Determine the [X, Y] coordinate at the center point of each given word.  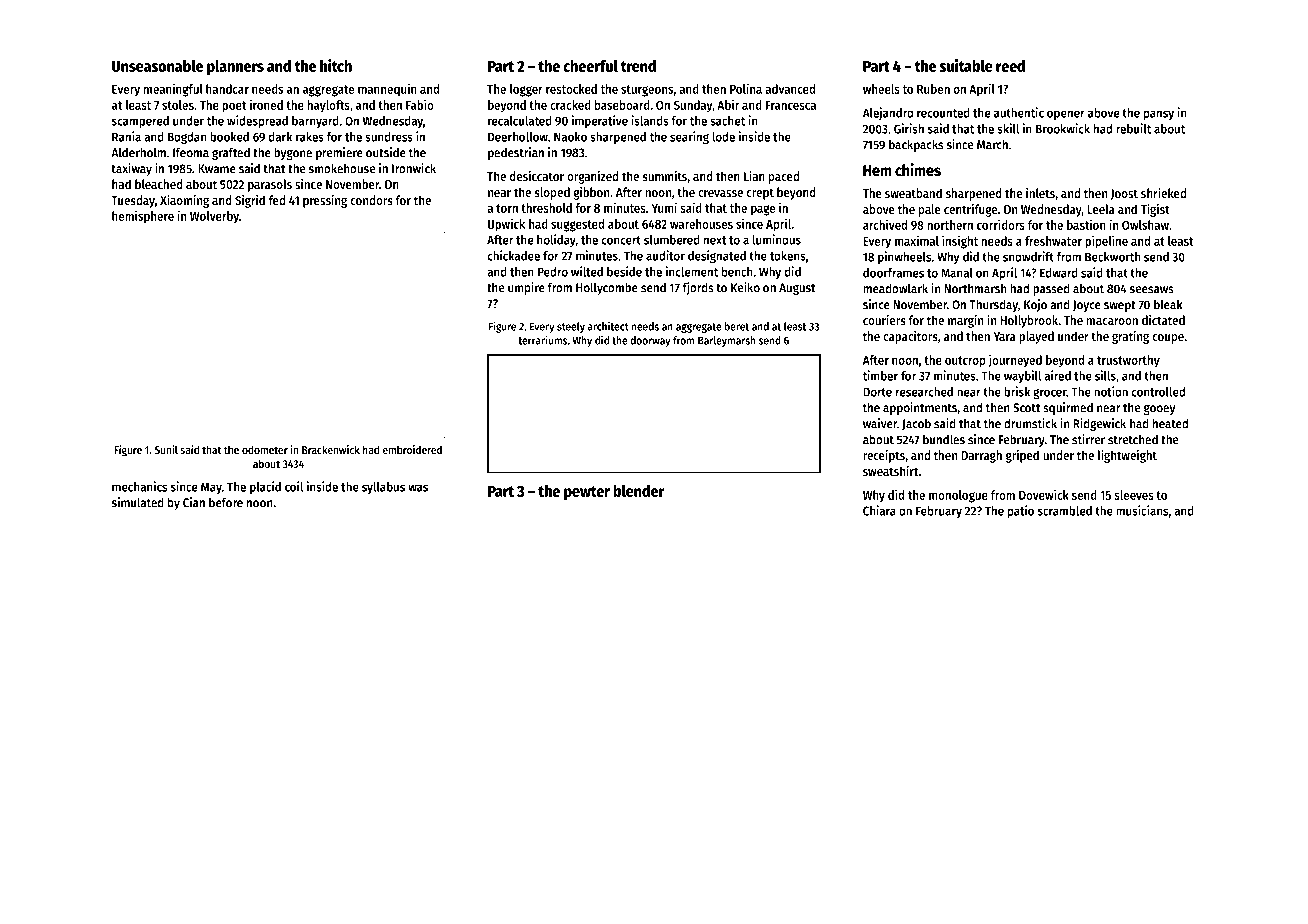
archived [885, 224]
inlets [1040, 193]
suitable [966, 65]
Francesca [791, 105]
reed [1010, 66]
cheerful [590, 66]
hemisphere [143, 217]
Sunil [166, 449]
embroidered [412, 449]
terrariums [543, 340]
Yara [1004, 336]
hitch [336, 65]
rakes [310, 137]
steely [571, 327]
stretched [1133, 439]
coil [294, 486]
